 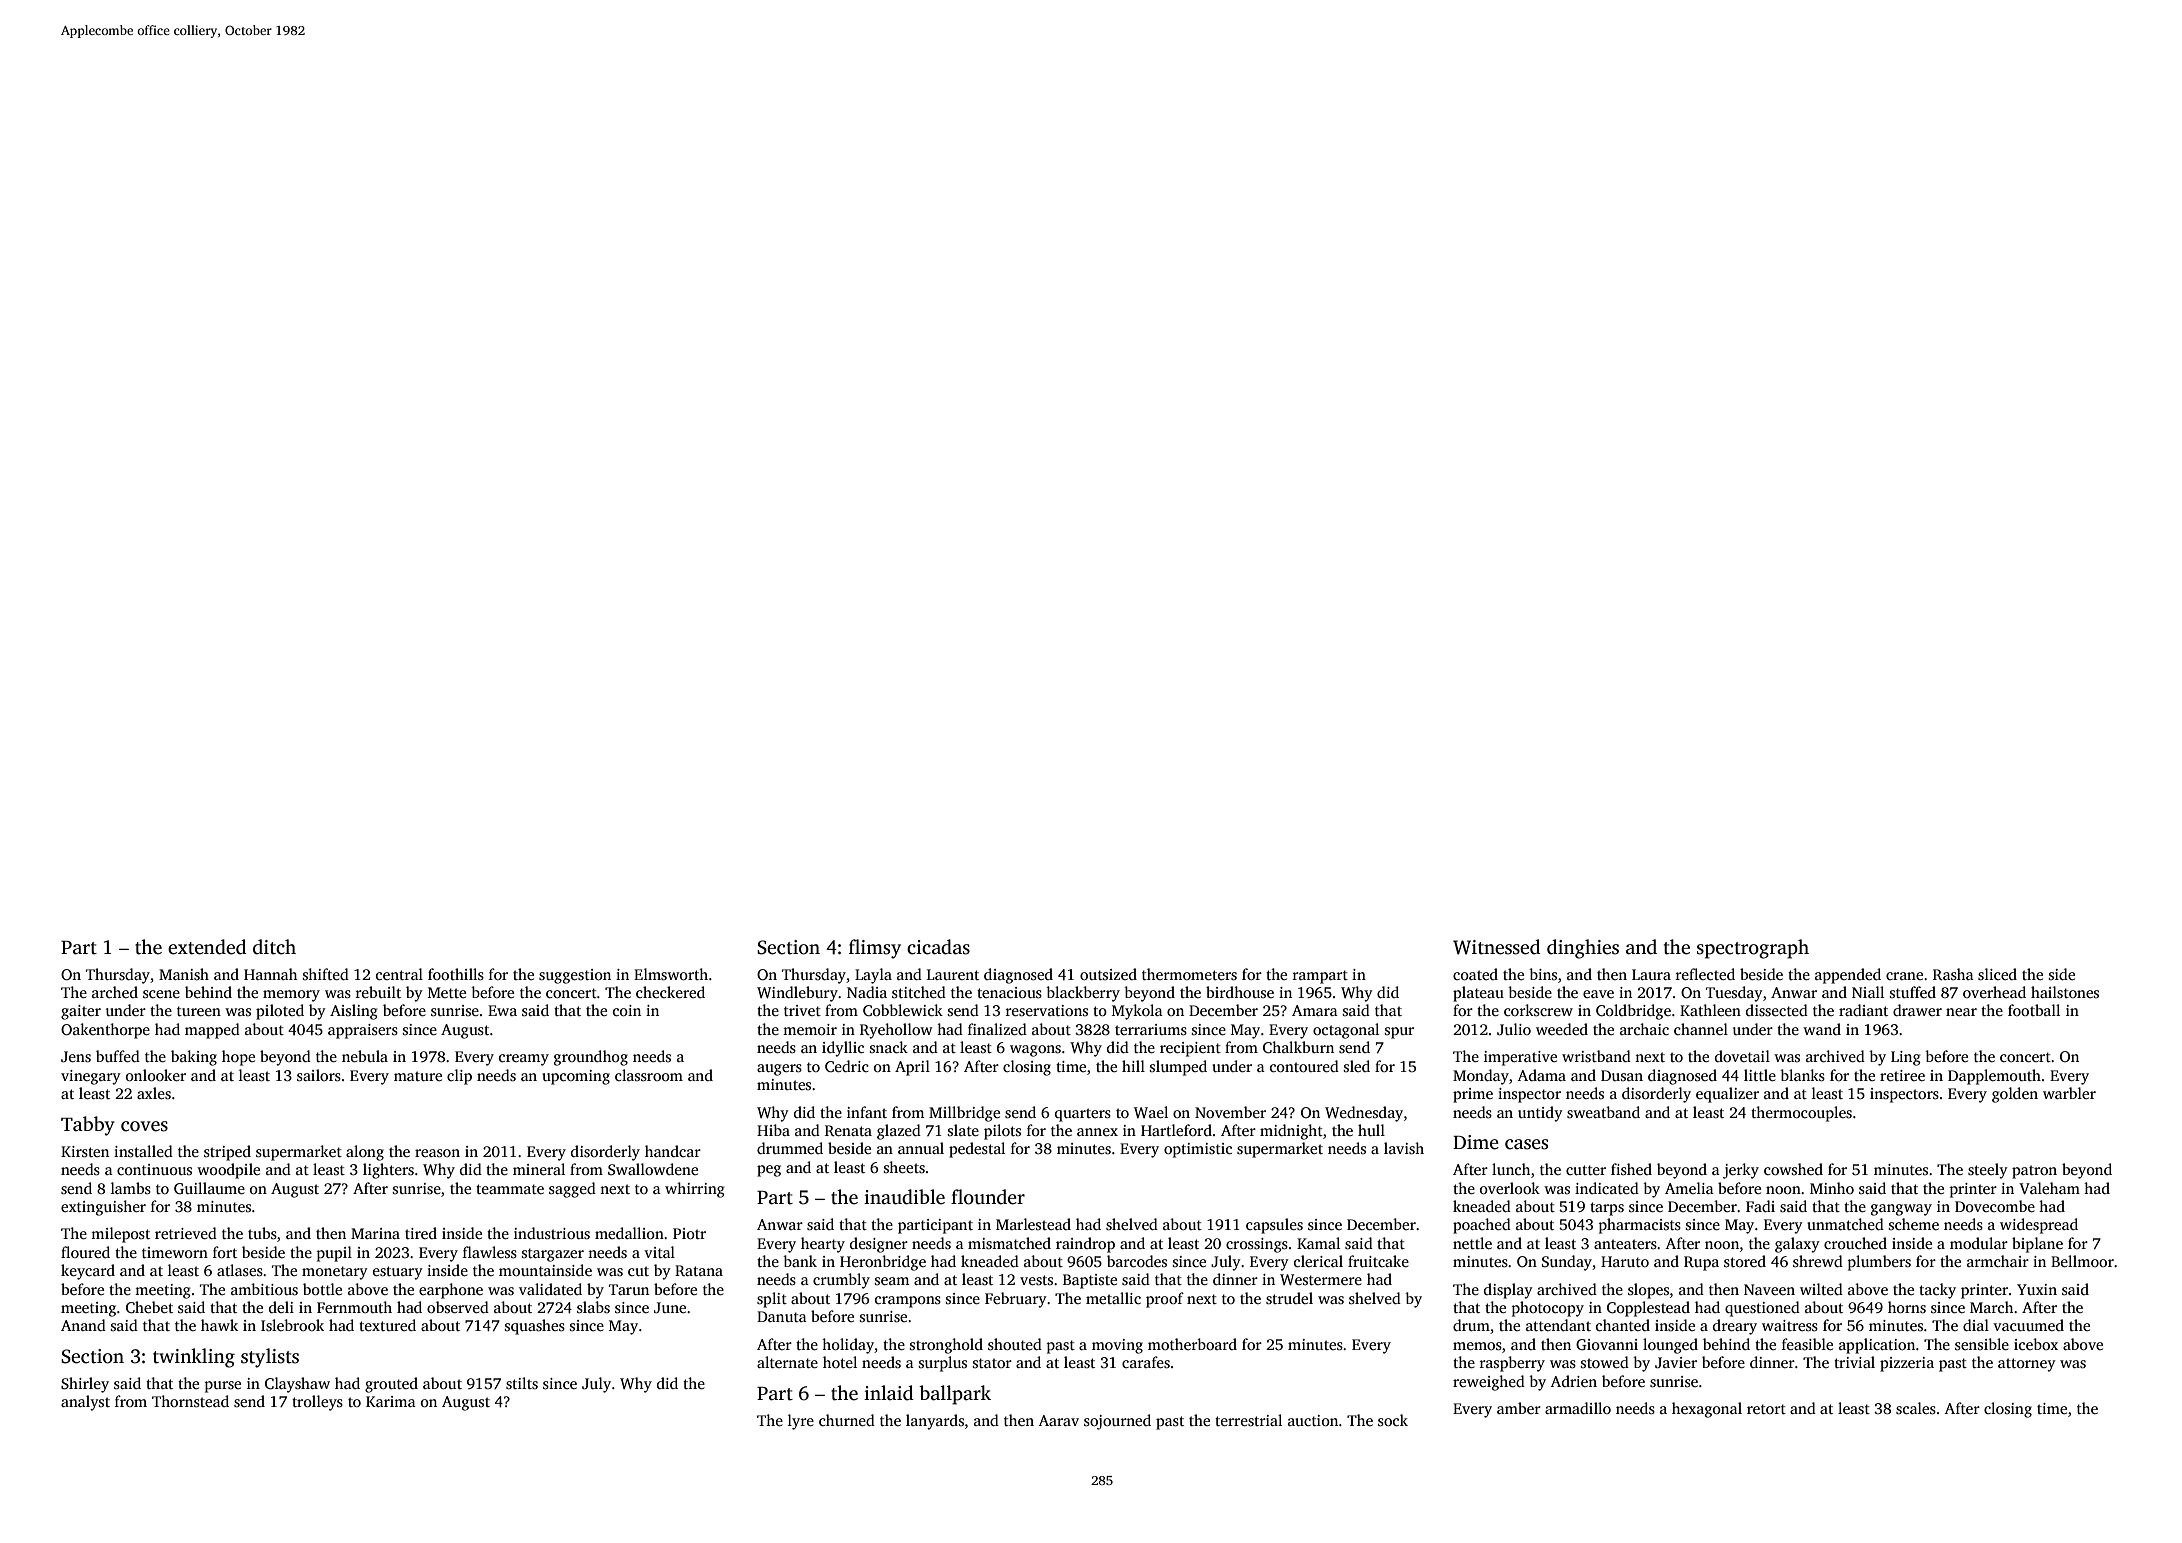 I want to click on attorney, so click(x=2027, y=1365).
